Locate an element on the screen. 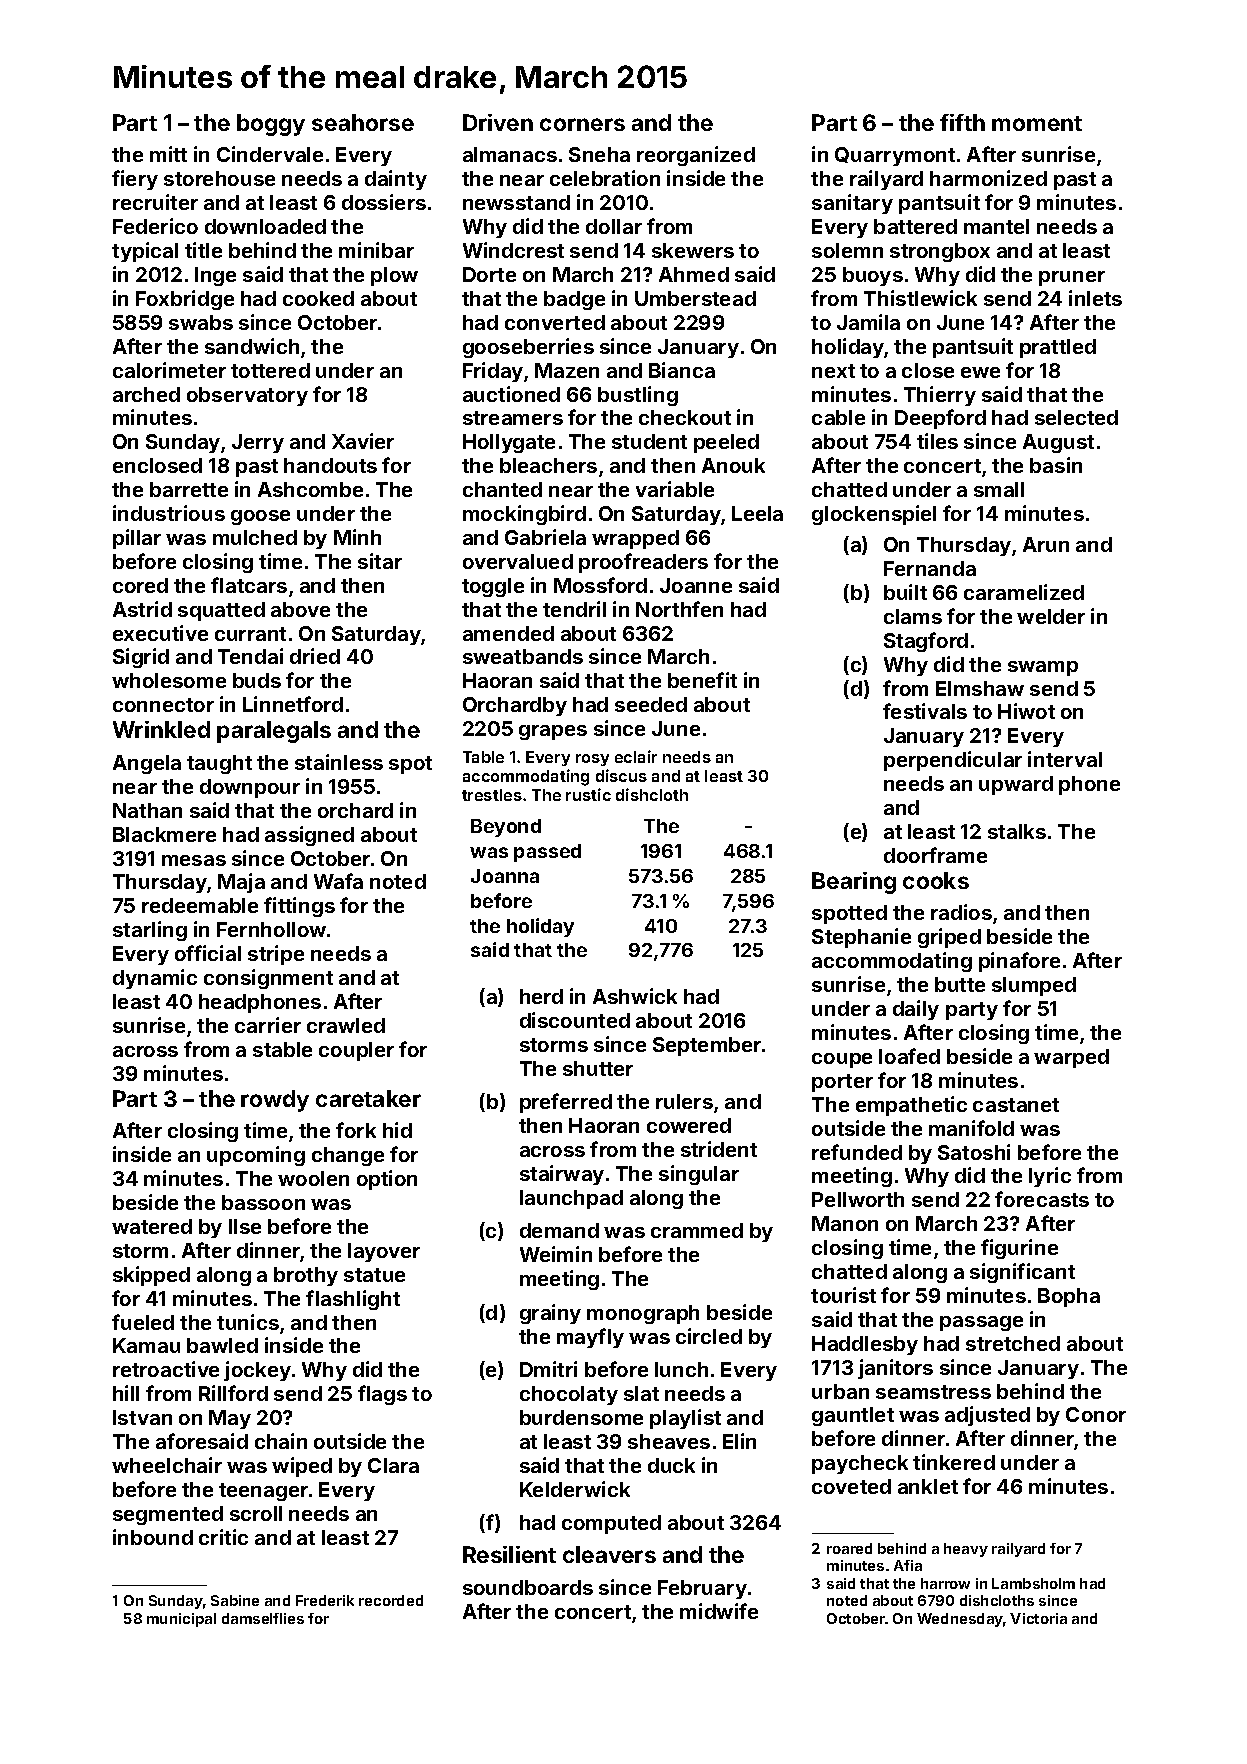 The width and height of the screenshot is (1247, 1764). monograph is located at coordinates (643, 1314).
